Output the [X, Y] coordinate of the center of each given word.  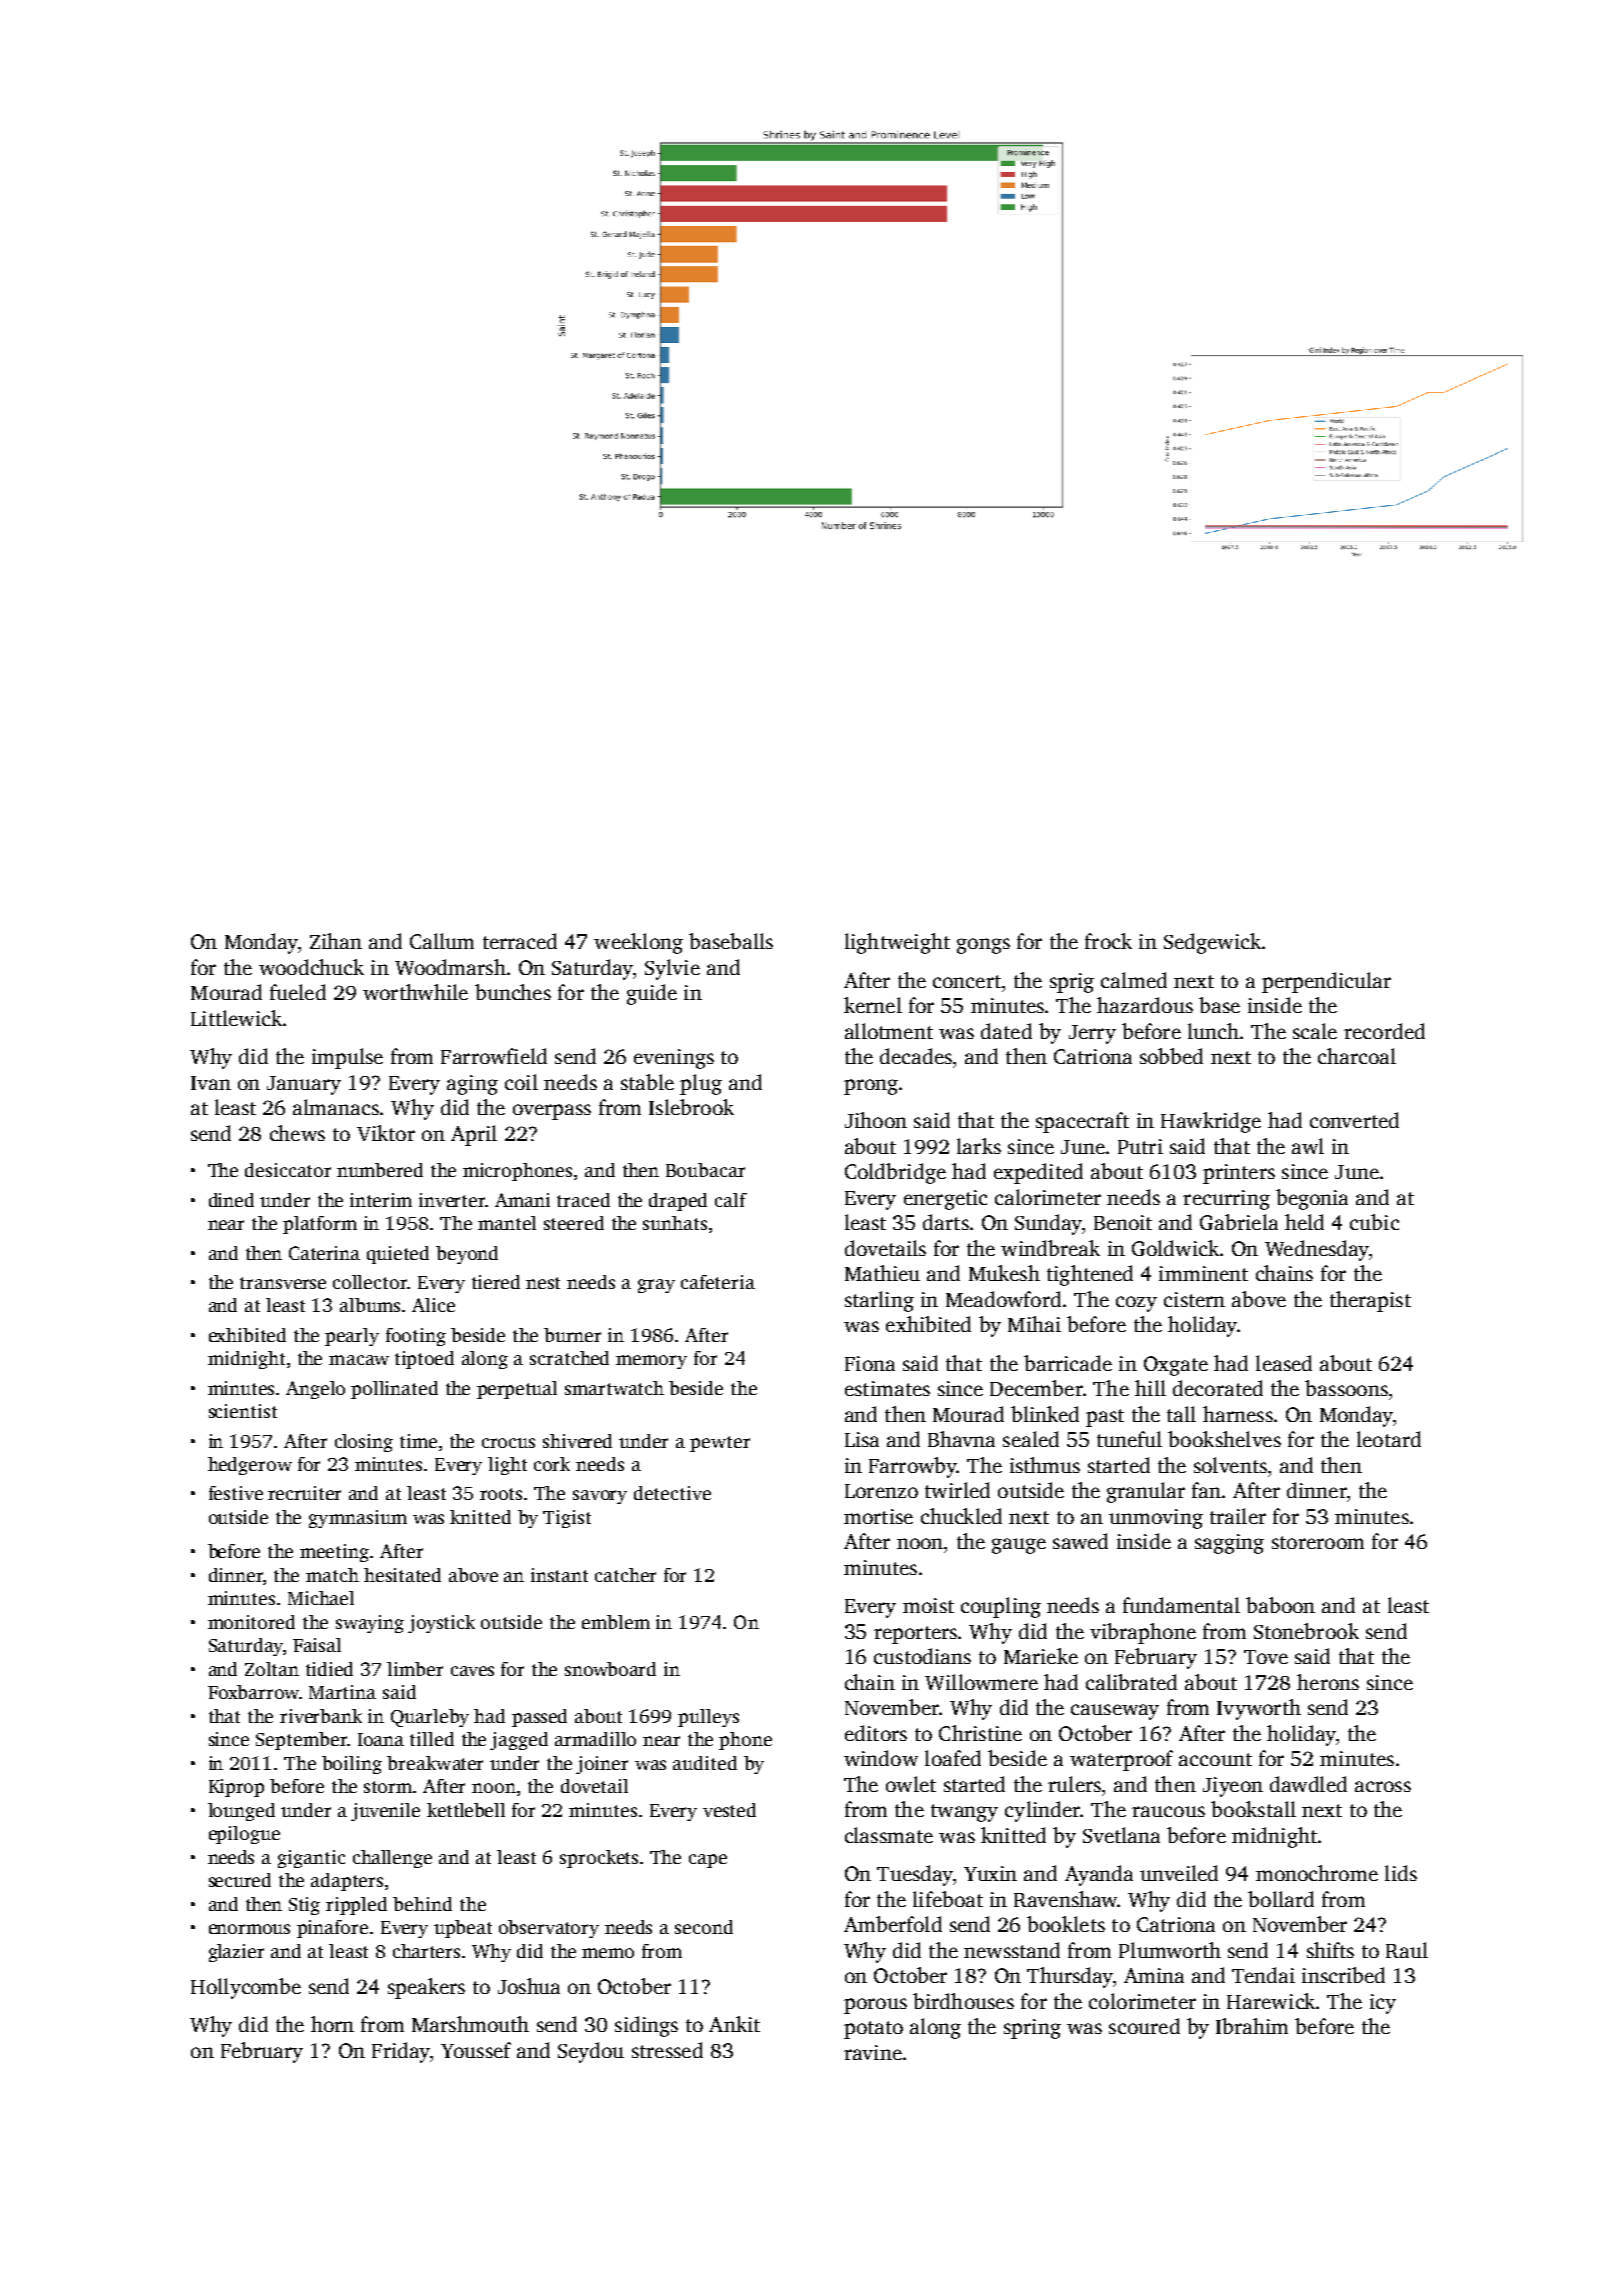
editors [876, 1733]
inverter [452, 1200]
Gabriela [1239, 1222]
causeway [1115, 1712]
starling [879, 1301]
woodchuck [311, 967]
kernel [873, 1005]
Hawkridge [1211, 1122]
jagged [519, 1741]
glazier [236, 1953]
